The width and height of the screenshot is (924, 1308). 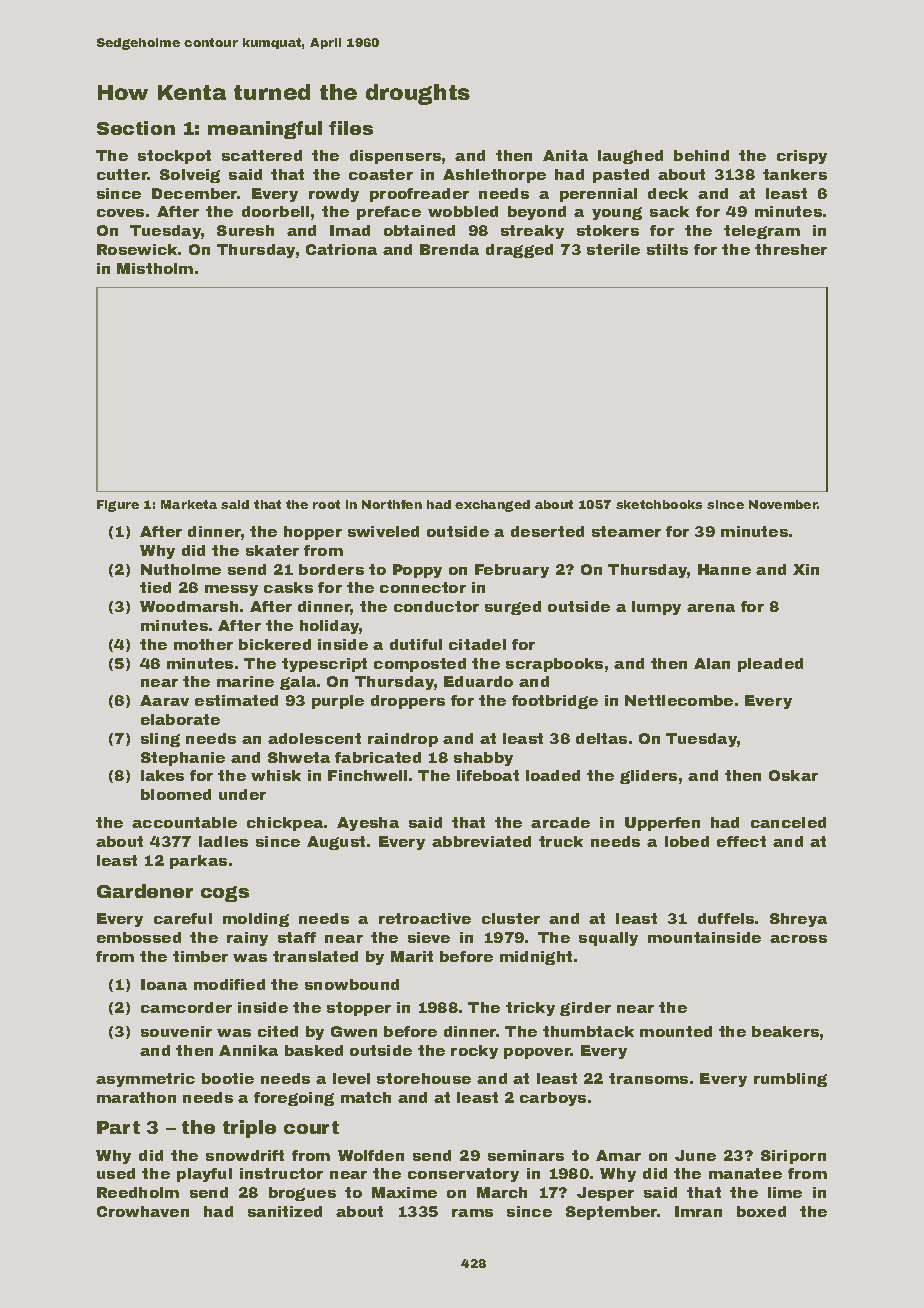 What do you see at coordinates (116, 1173) in the screenshot?
I see `used` at bounding box center [116, 1173].
